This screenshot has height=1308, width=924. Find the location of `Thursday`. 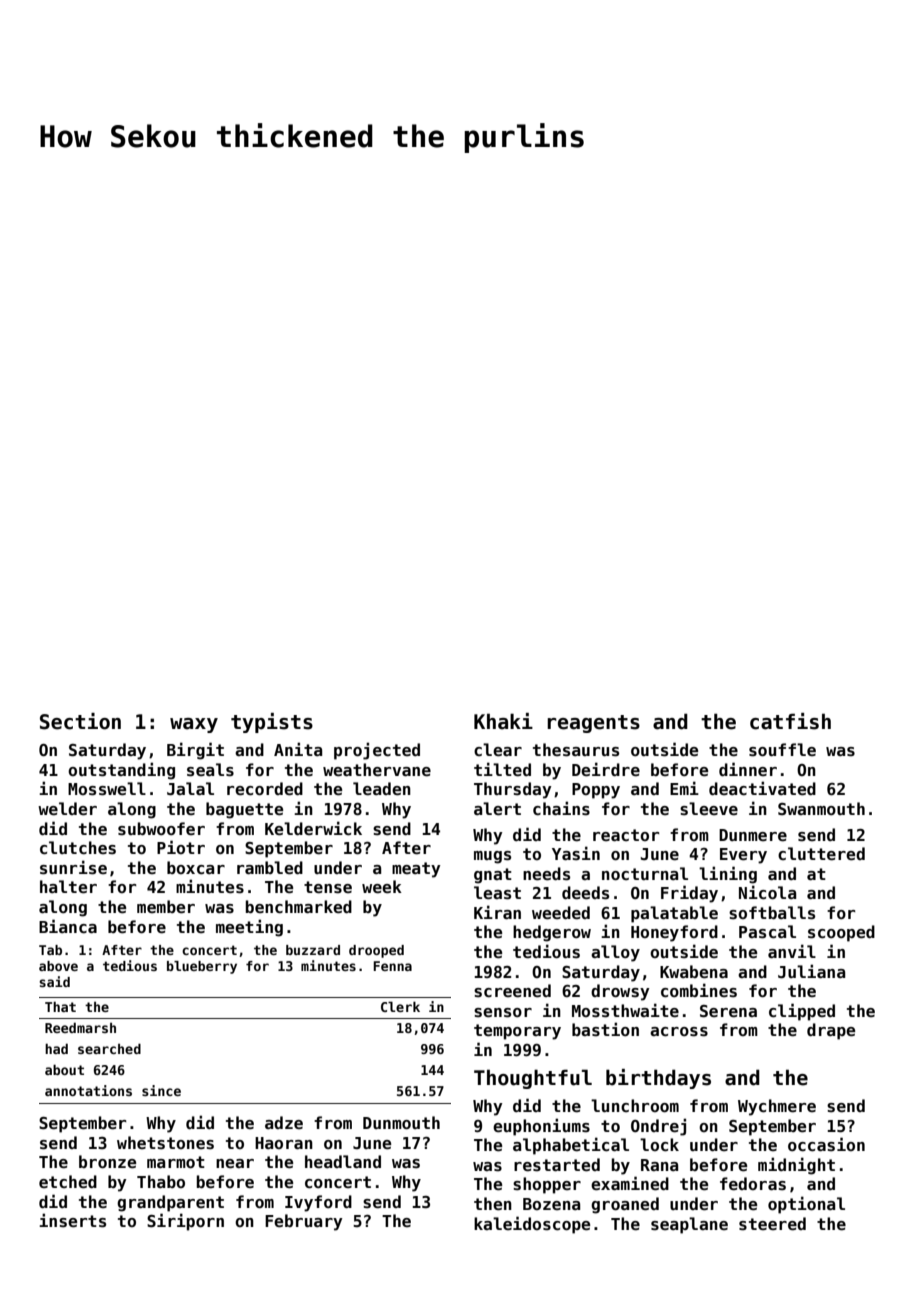

Thursday is located at coordinates (513, 790).
